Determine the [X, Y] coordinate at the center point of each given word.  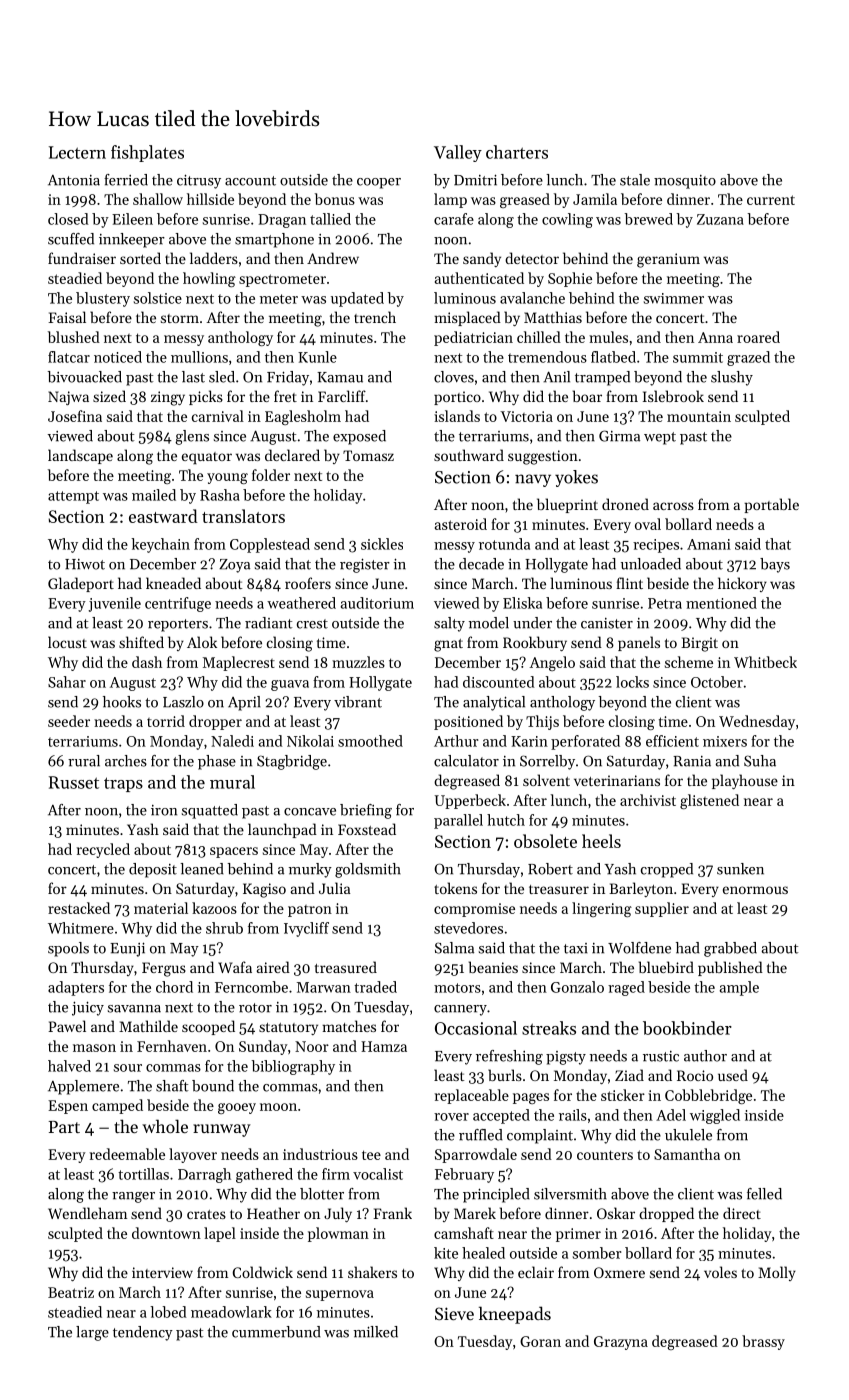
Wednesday [757, 722]
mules [608, 337]
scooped [208, 1027]
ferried [126, 180]
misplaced [467, 318]
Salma [454, 948]
